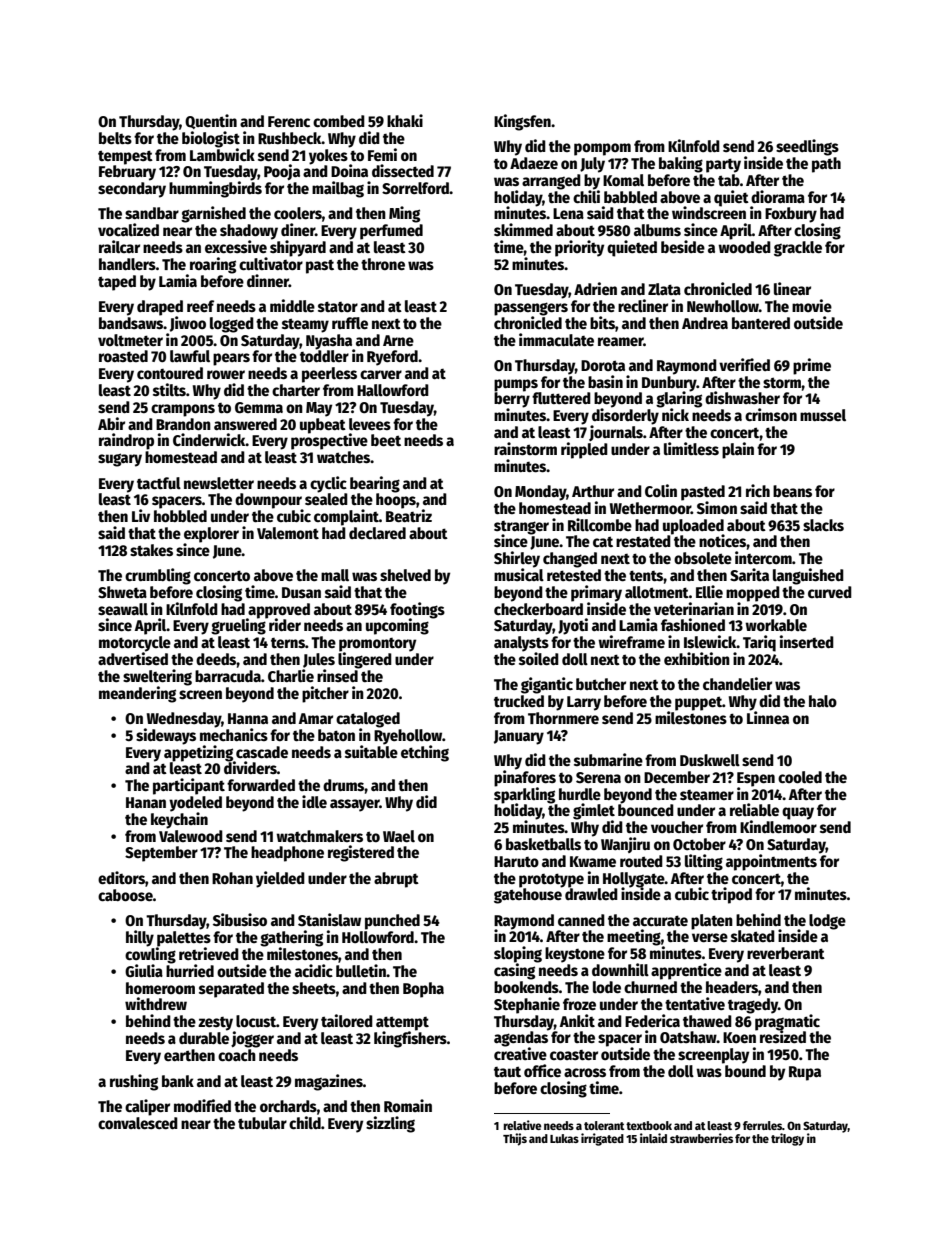 The height and width of the image is (1233, 952). Describe the element at coordinates (314, 971) in the image. I see `acidic` at that location.
